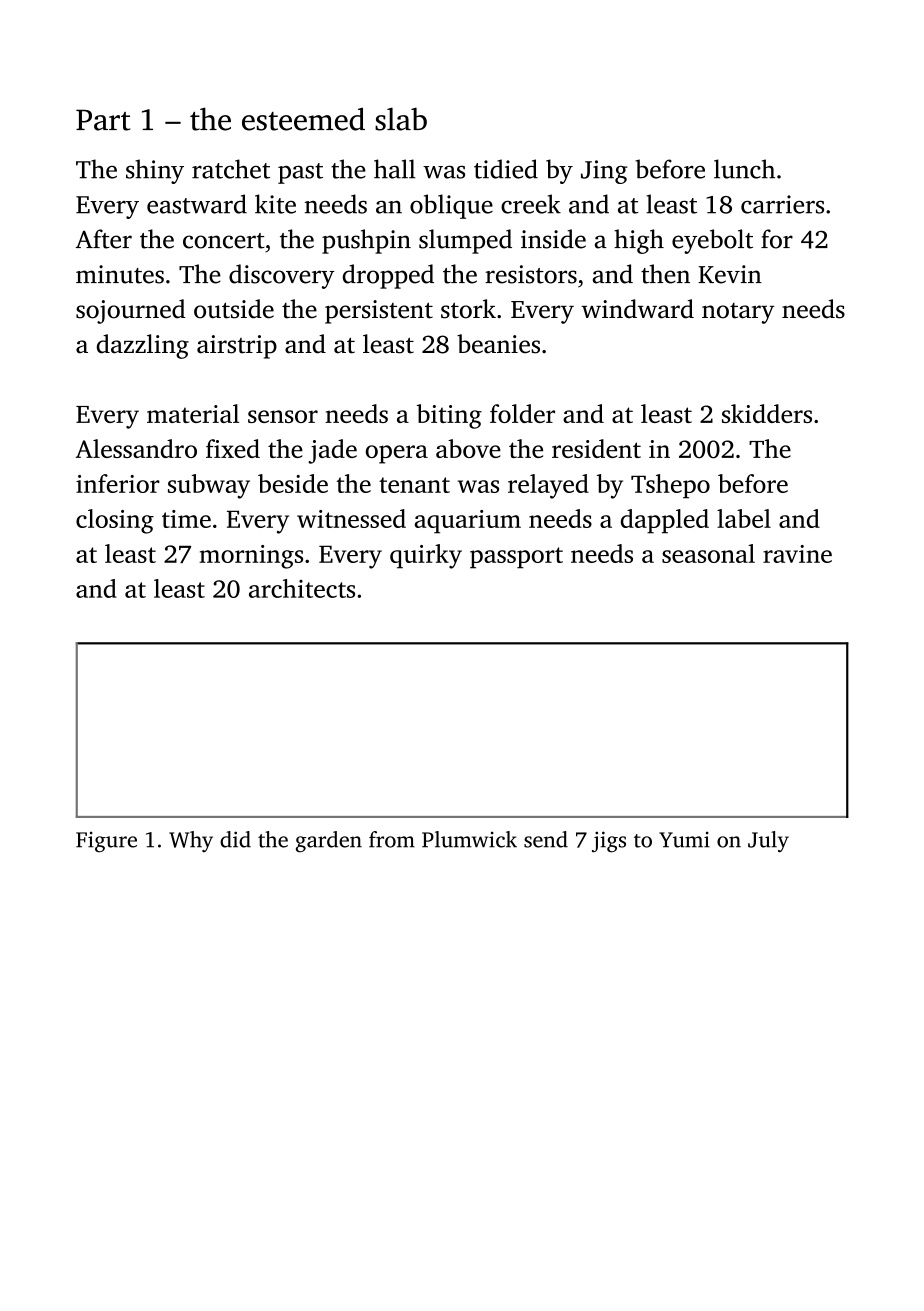 The image size is (924, 1311). Describe the element at coordinates (684, 840) in the screenshot. I see `Yumi` at that location.
